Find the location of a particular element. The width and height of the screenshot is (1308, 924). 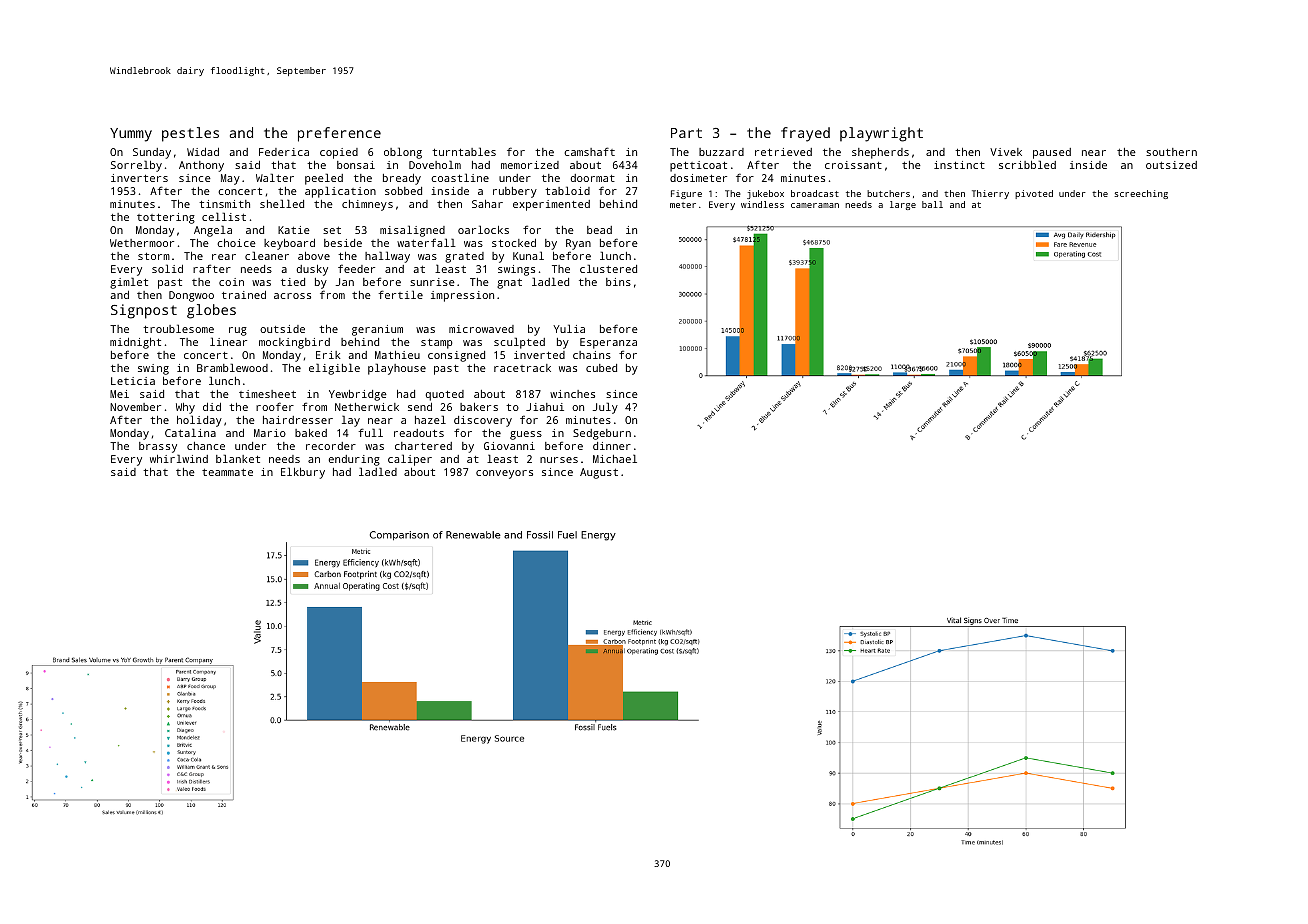

oblong is located at coordinates (403, 153).
